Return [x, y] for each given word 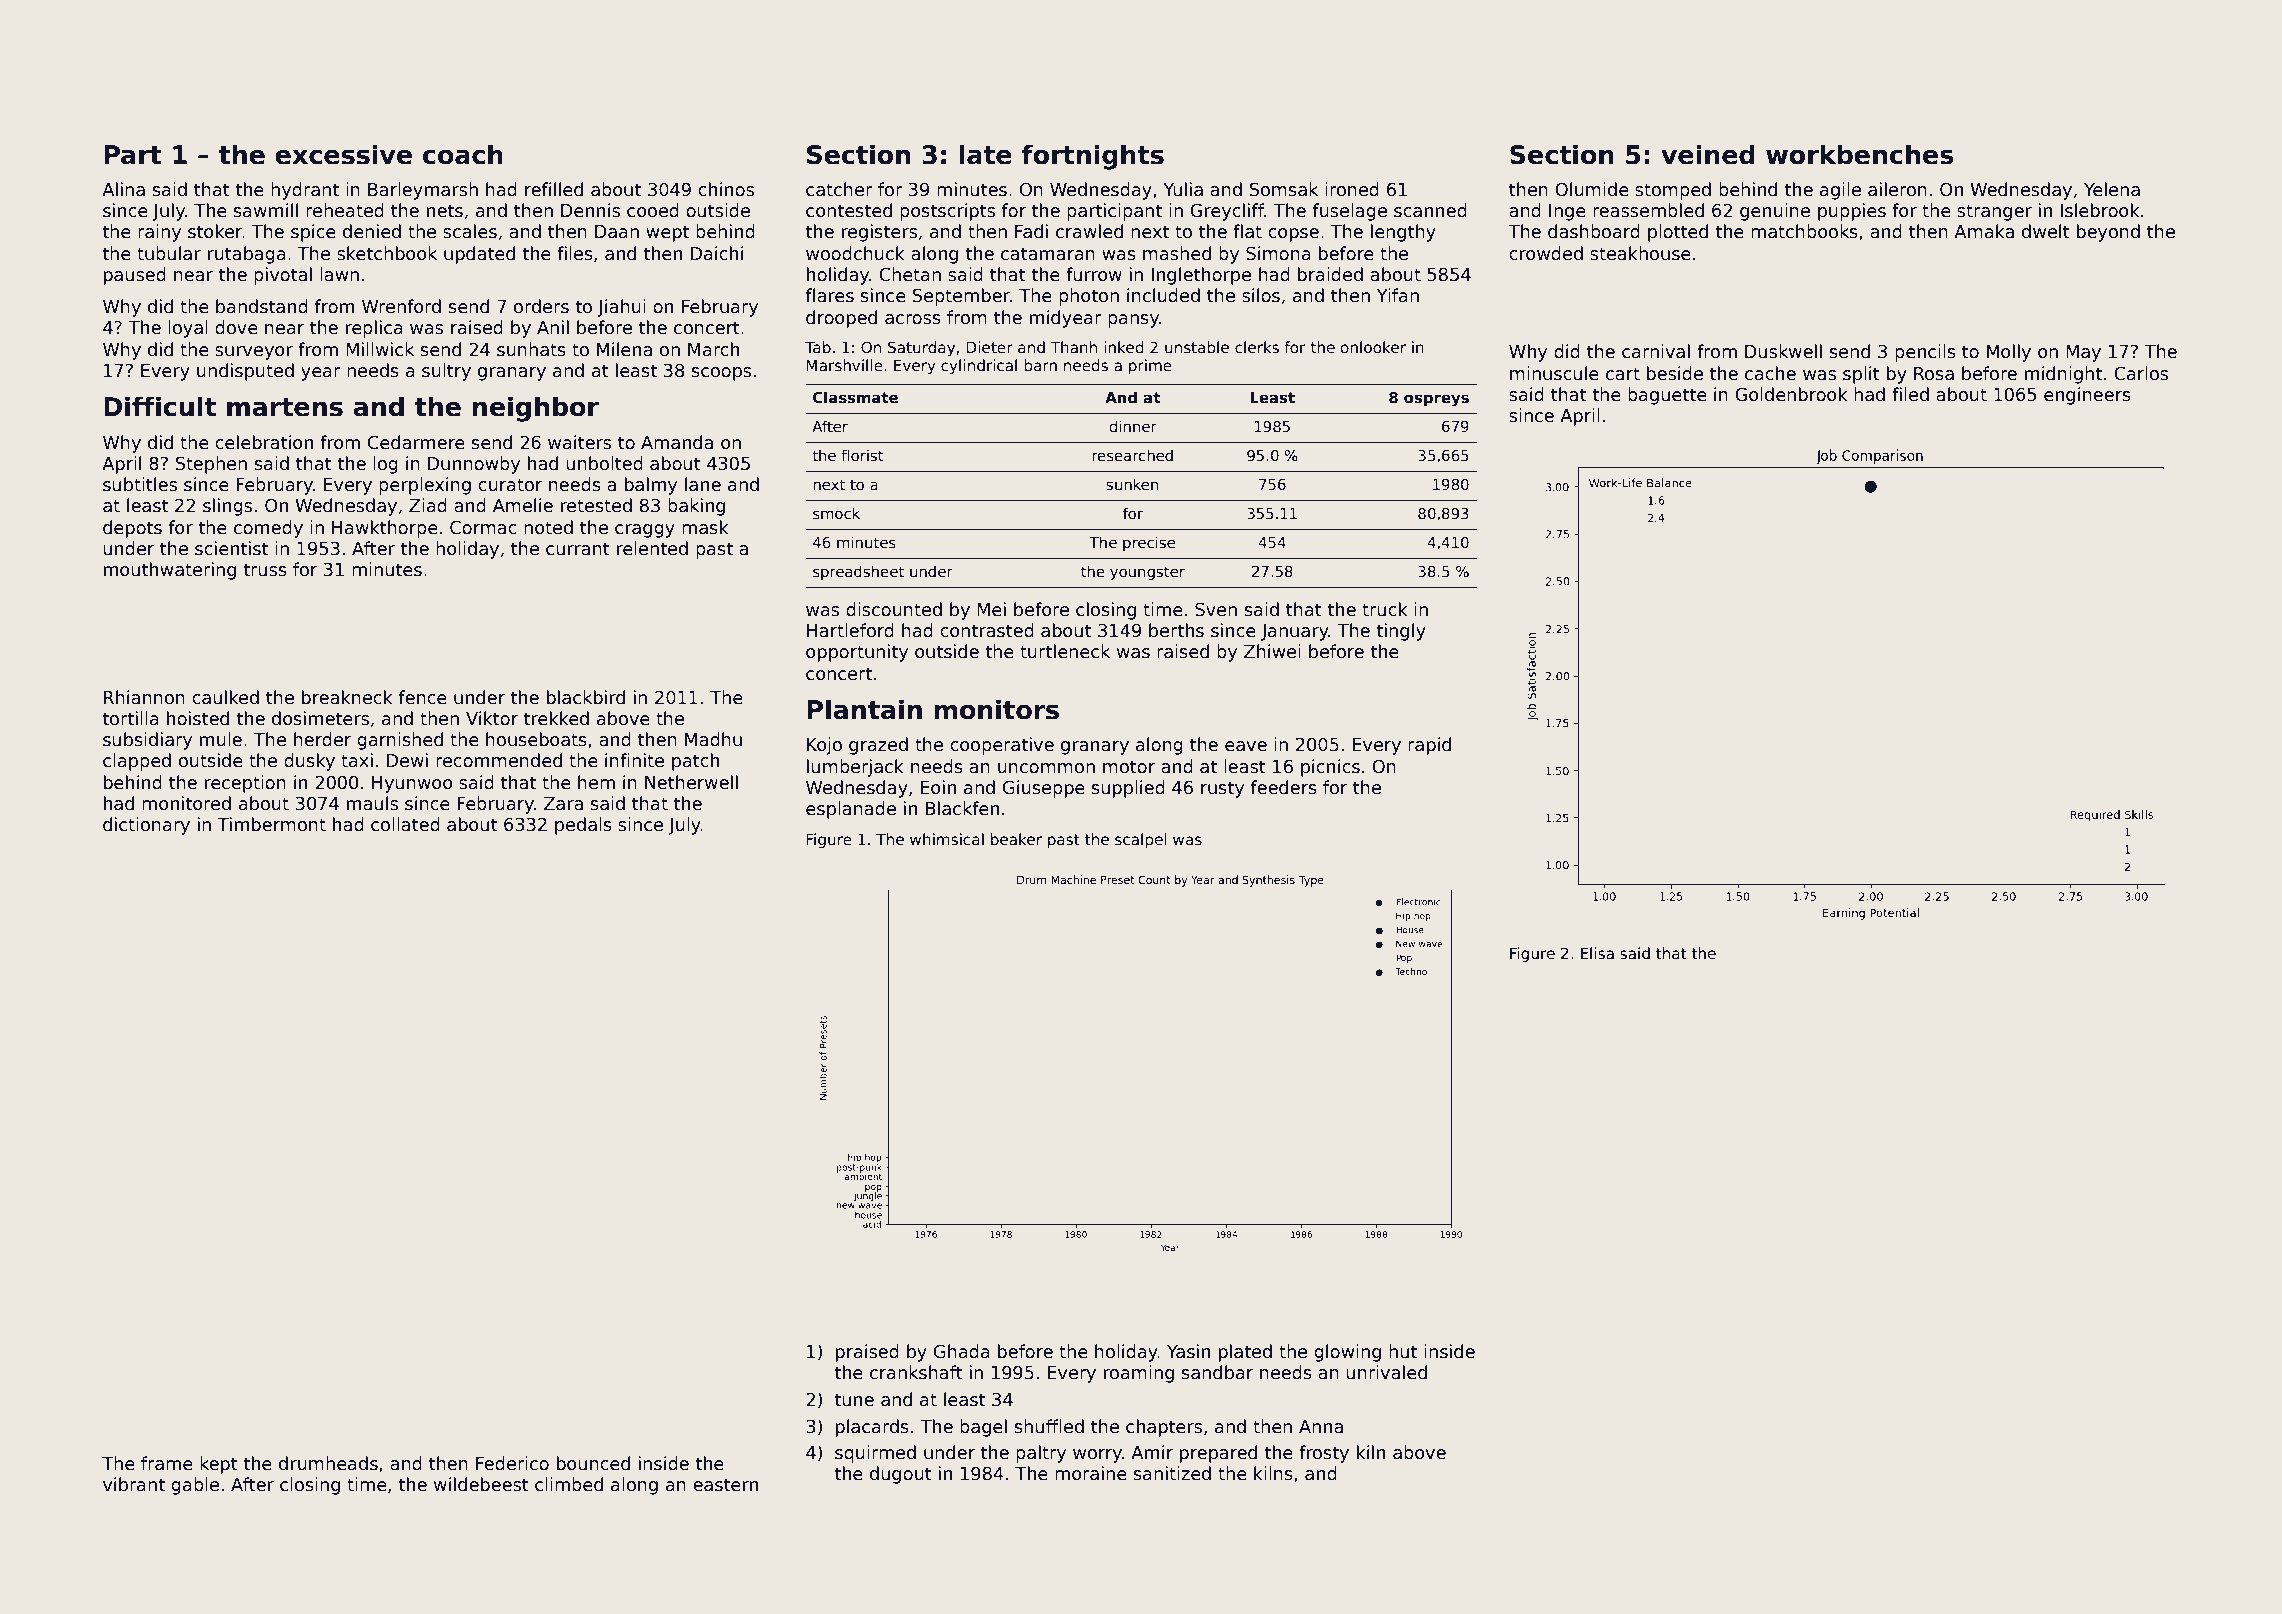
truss [265, 570]
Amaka [1984, 231]
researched [1132, 455]
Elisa [1597, 953]
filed [1910, 394]
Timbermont [272, 824]
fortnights [1092, 157]
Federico [512, 1463]
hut [1403, 1351]
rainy [159, 233]
